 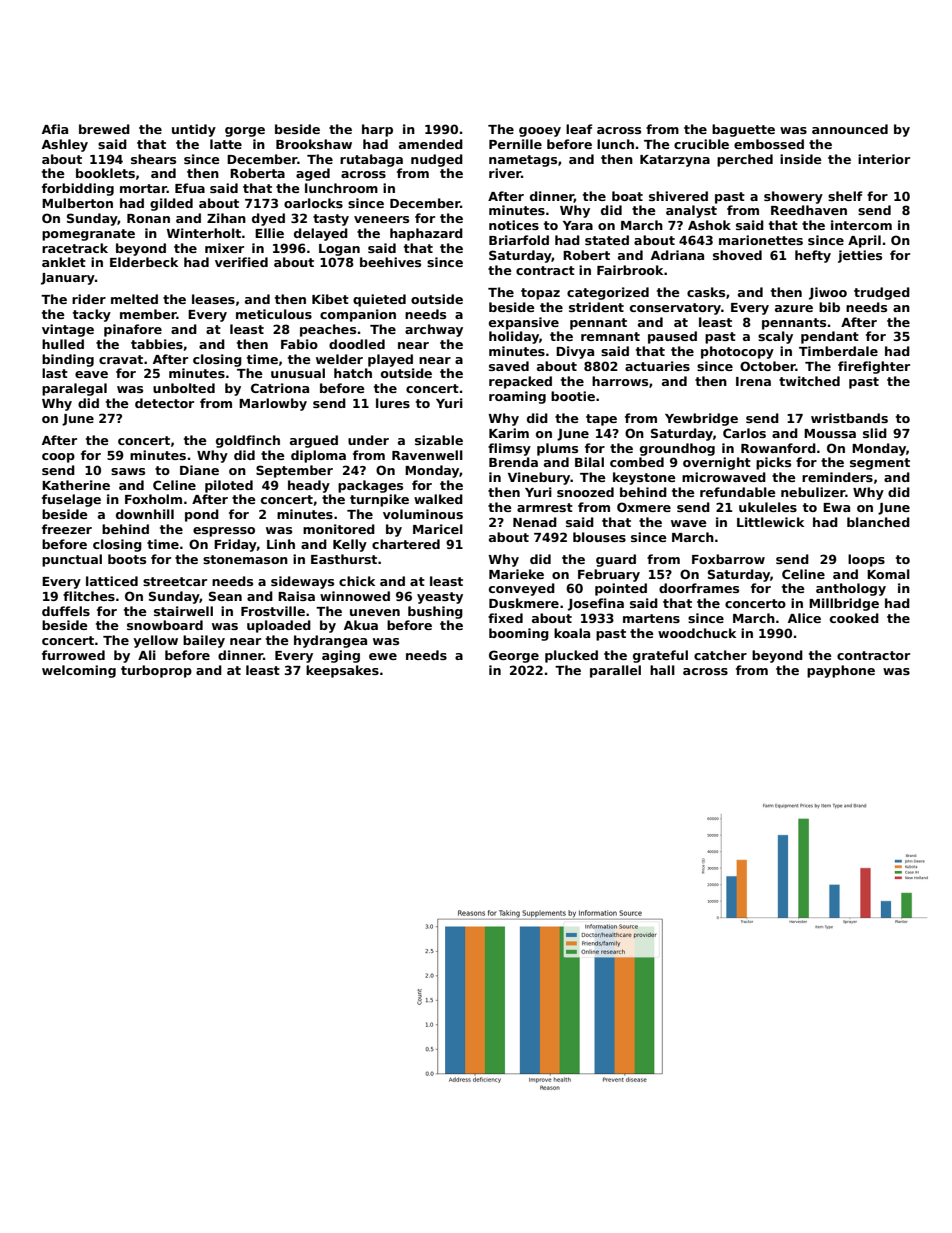 I want to click on leaf, so click(x=579, y=129).
